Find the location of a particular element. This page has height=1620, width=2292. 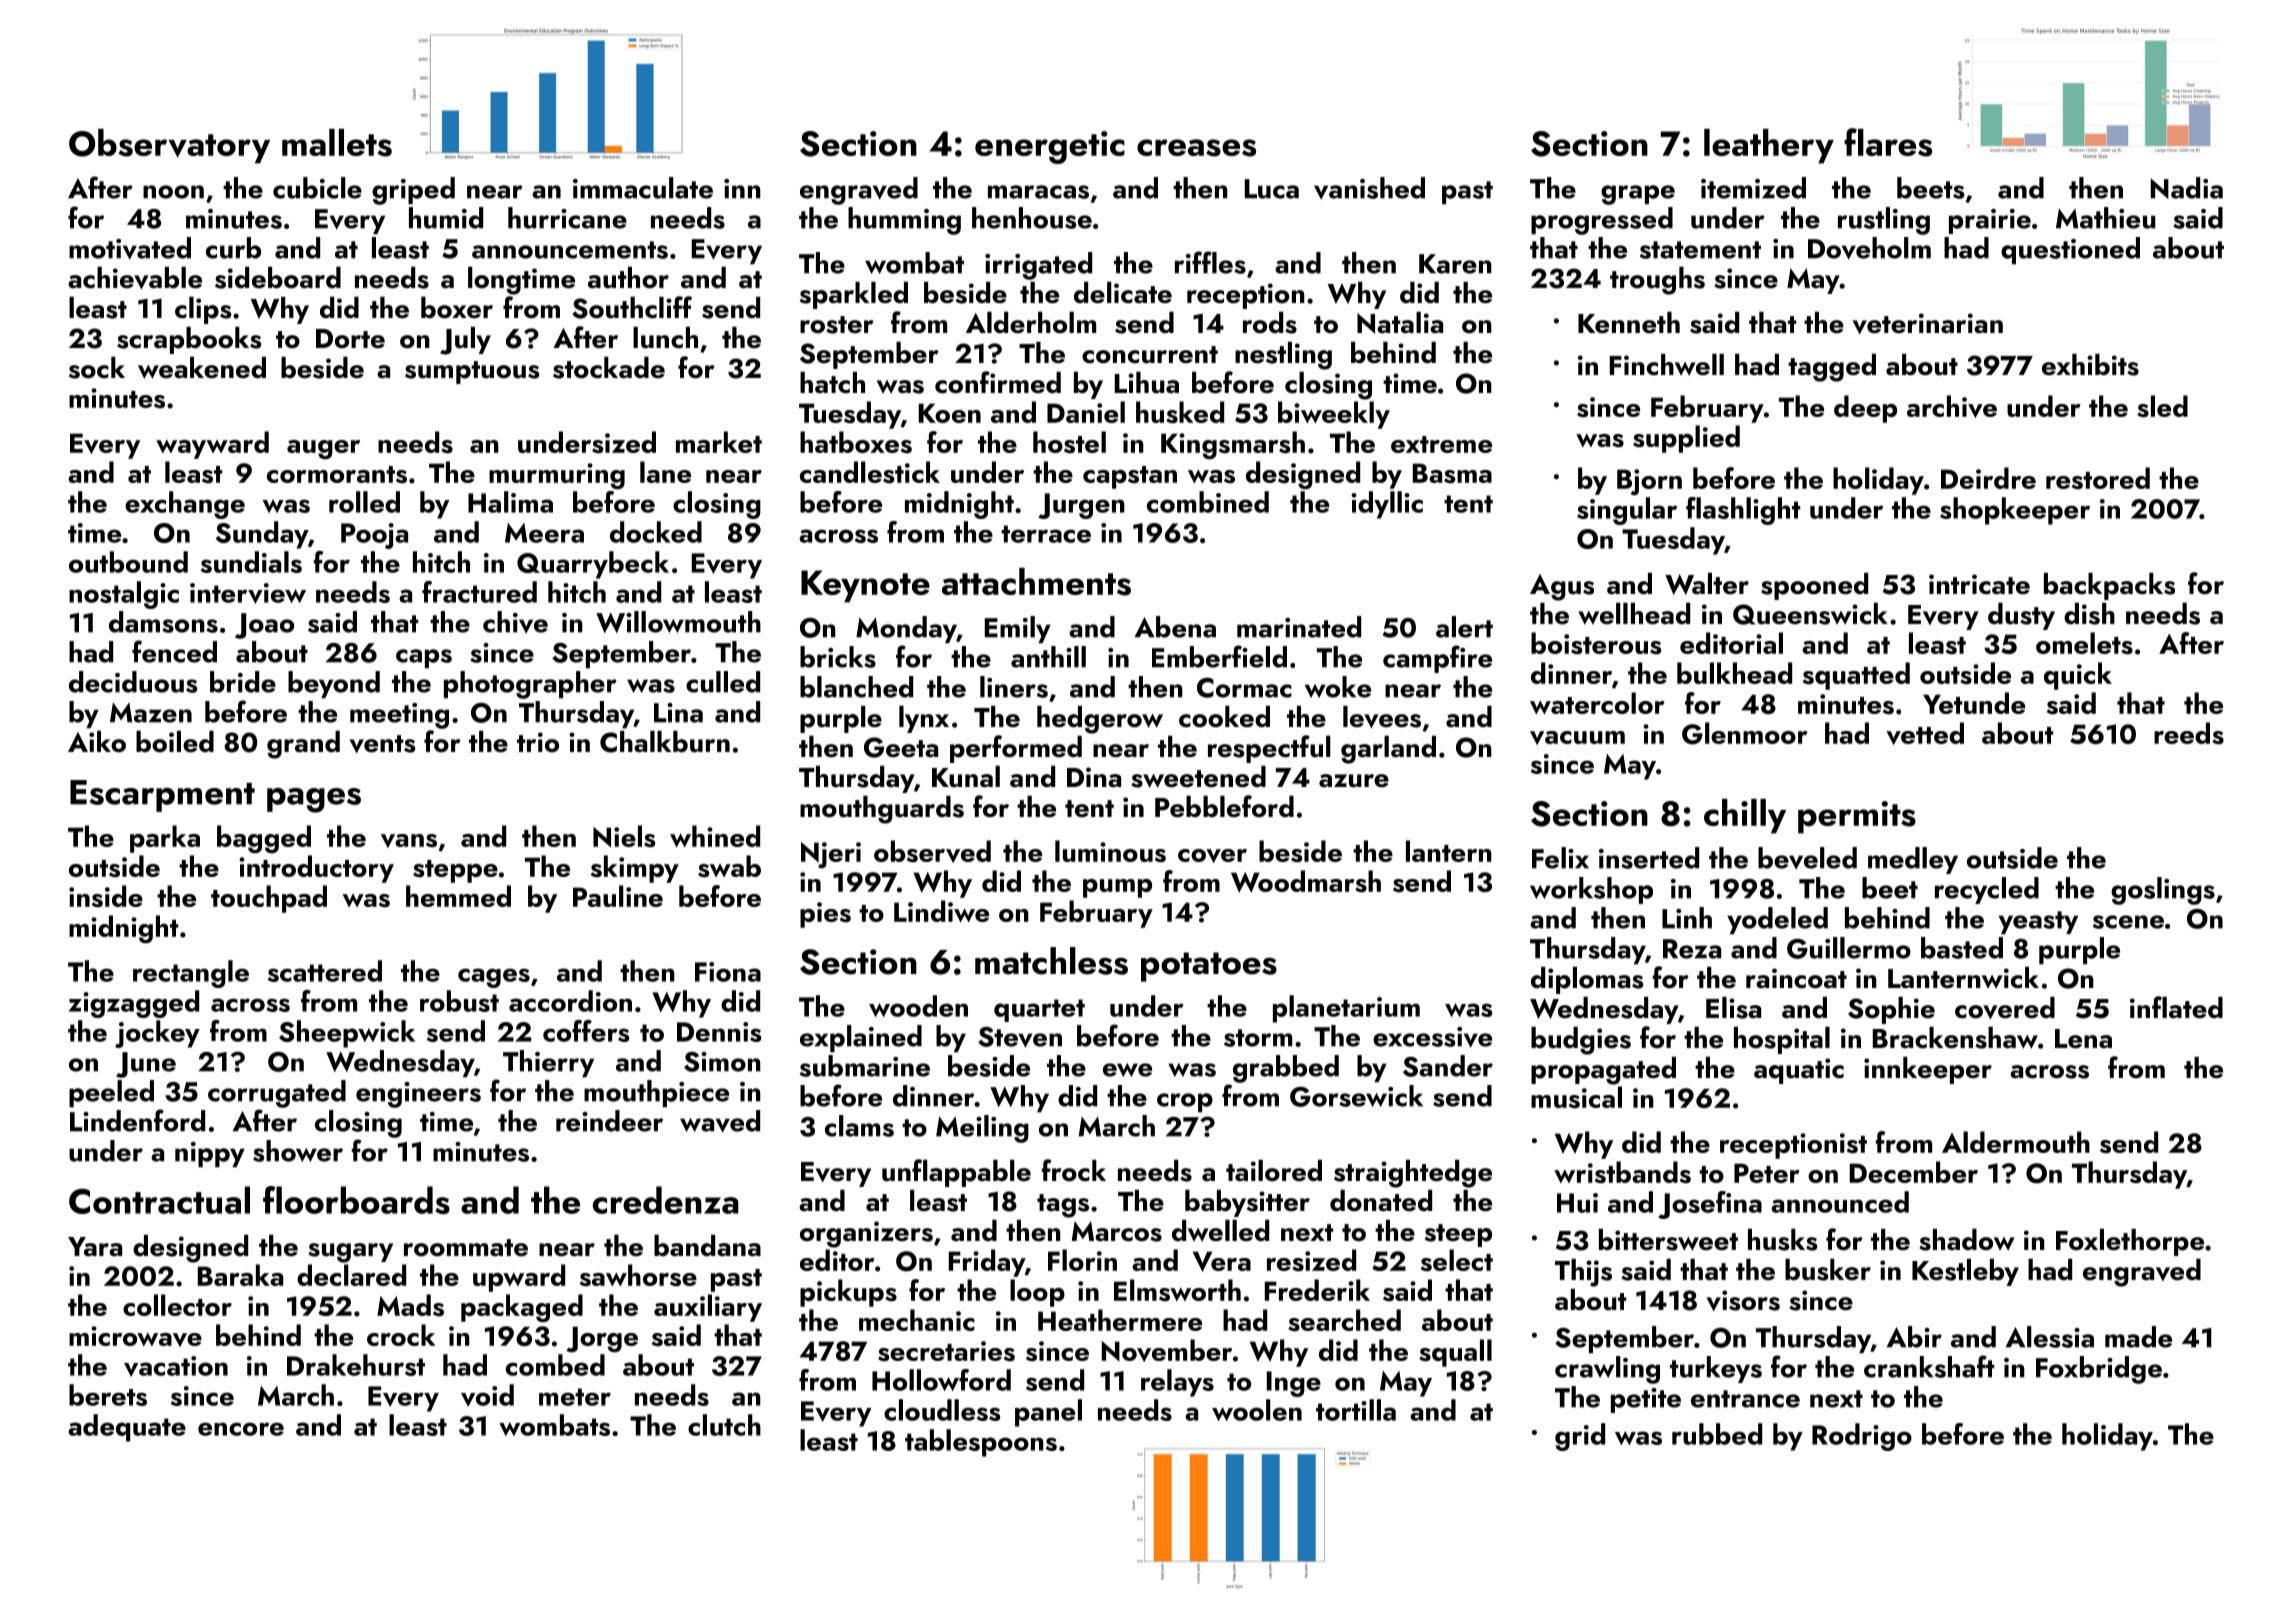

dish is located at coordinates (2089, 614).
